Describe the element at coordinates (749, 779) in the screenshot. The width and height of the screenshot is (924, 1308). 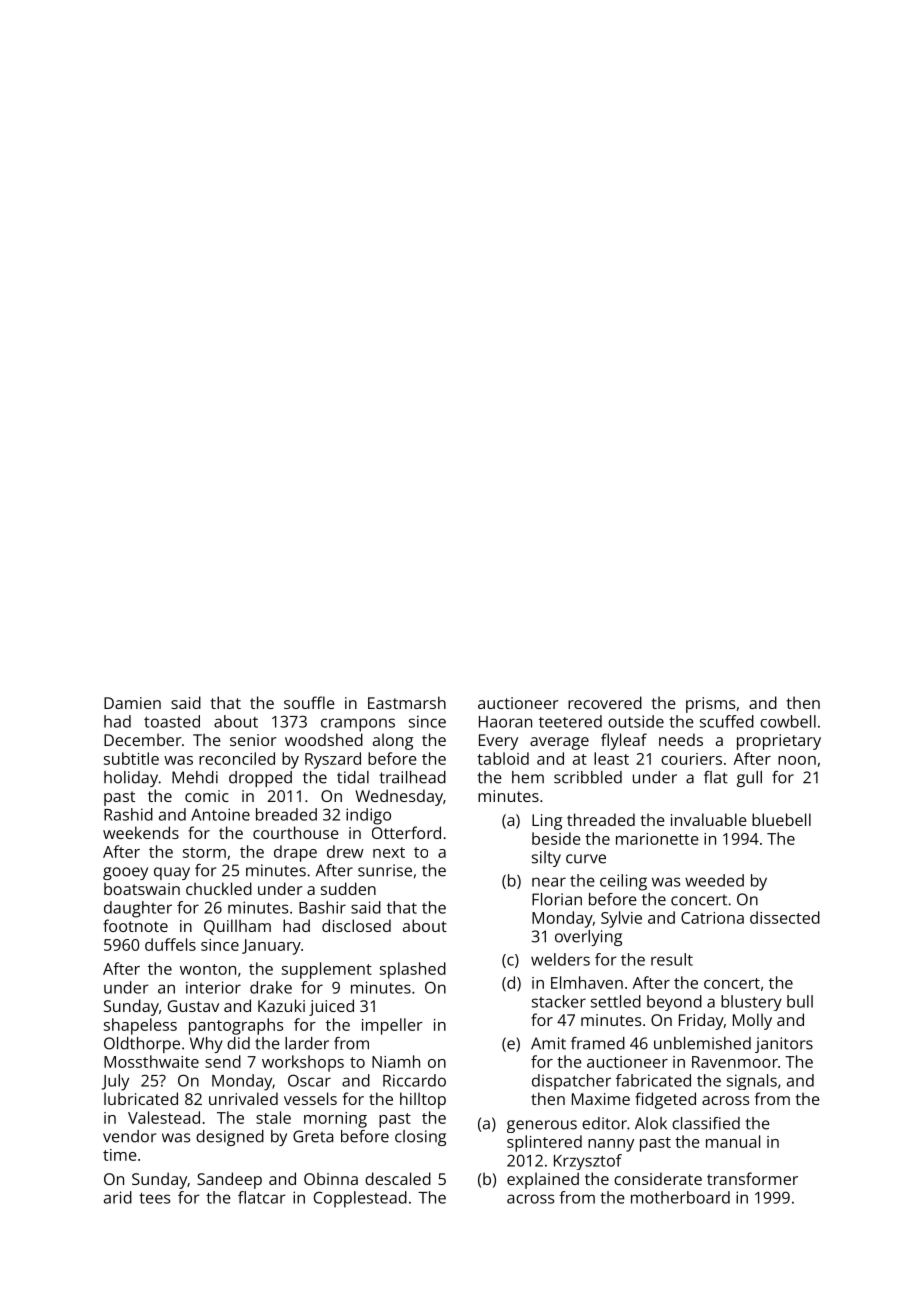
I see `gull` at that location.
